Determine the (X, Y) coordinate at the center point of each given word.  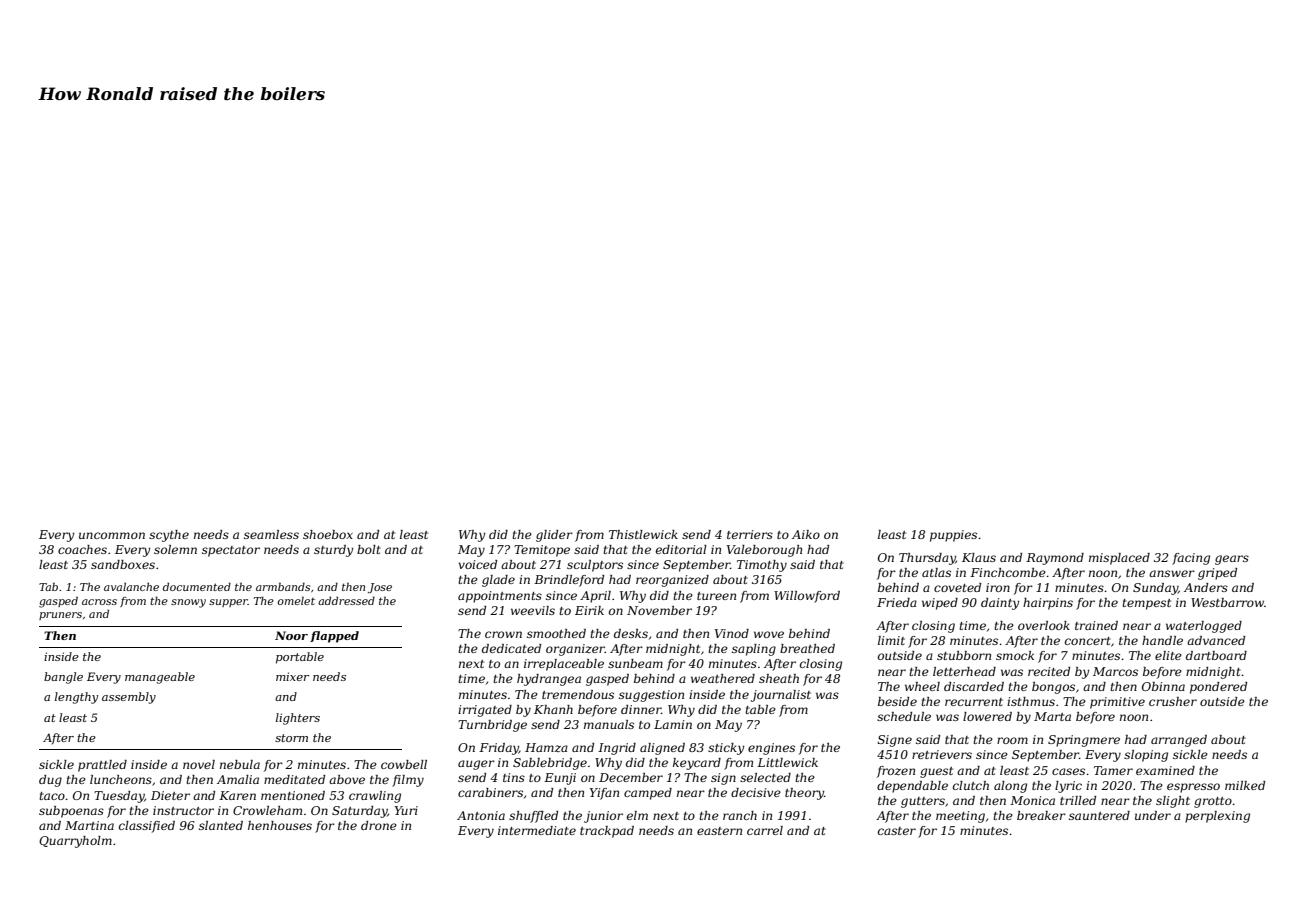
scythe (169, 536)
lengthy (76, 698)
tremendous (578, 694)
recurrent (974, 702)
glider (554, 536)
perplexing (1217, 817)
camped (648, 794)
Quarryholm (75, 842)
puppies (953, 536)
